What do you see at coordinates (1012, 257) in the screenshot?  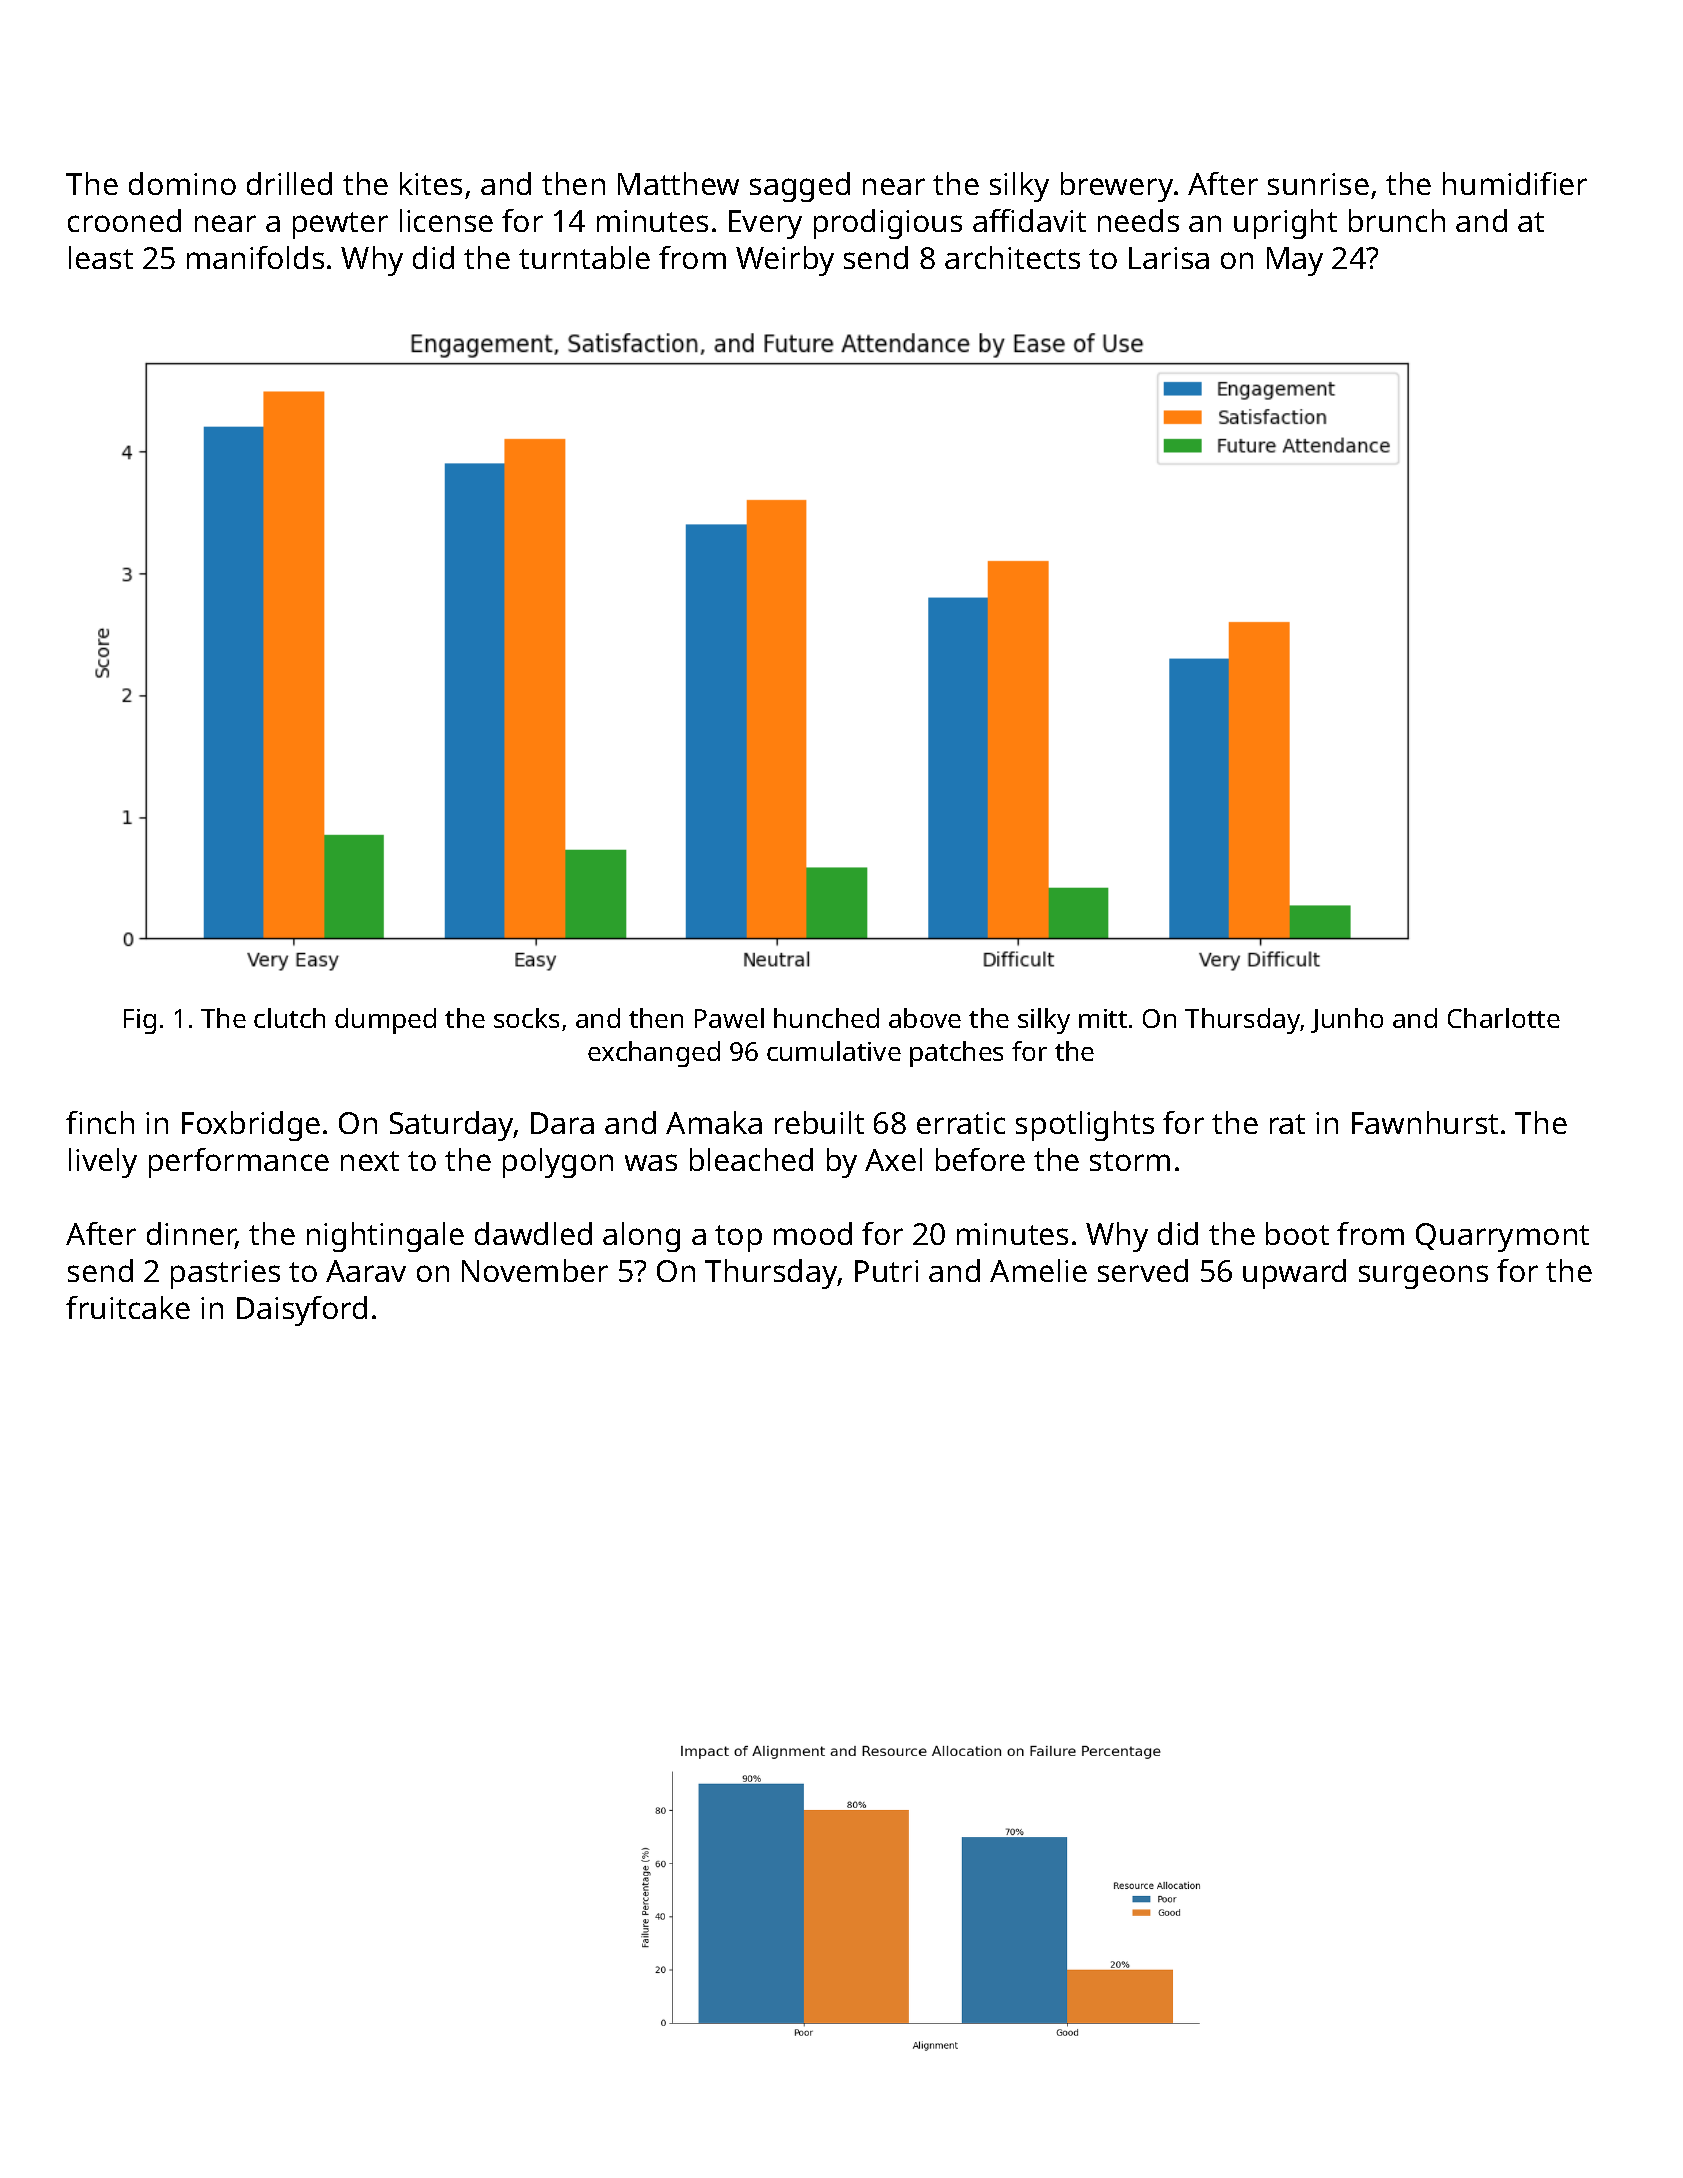 I see `architects` at bounding box center [1012, 257].
